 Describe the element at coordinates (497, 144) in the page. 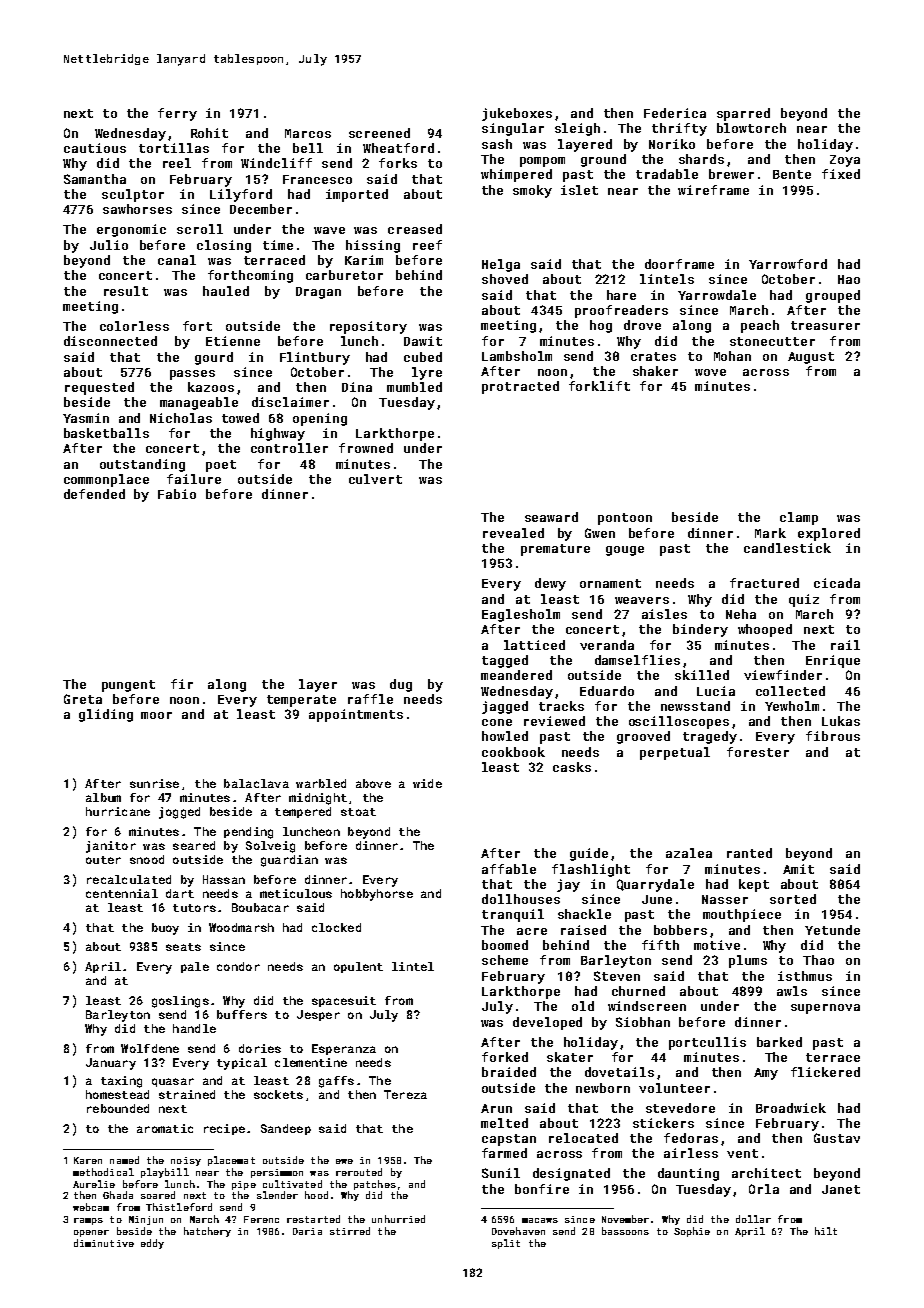

I see `sash` at that location.
